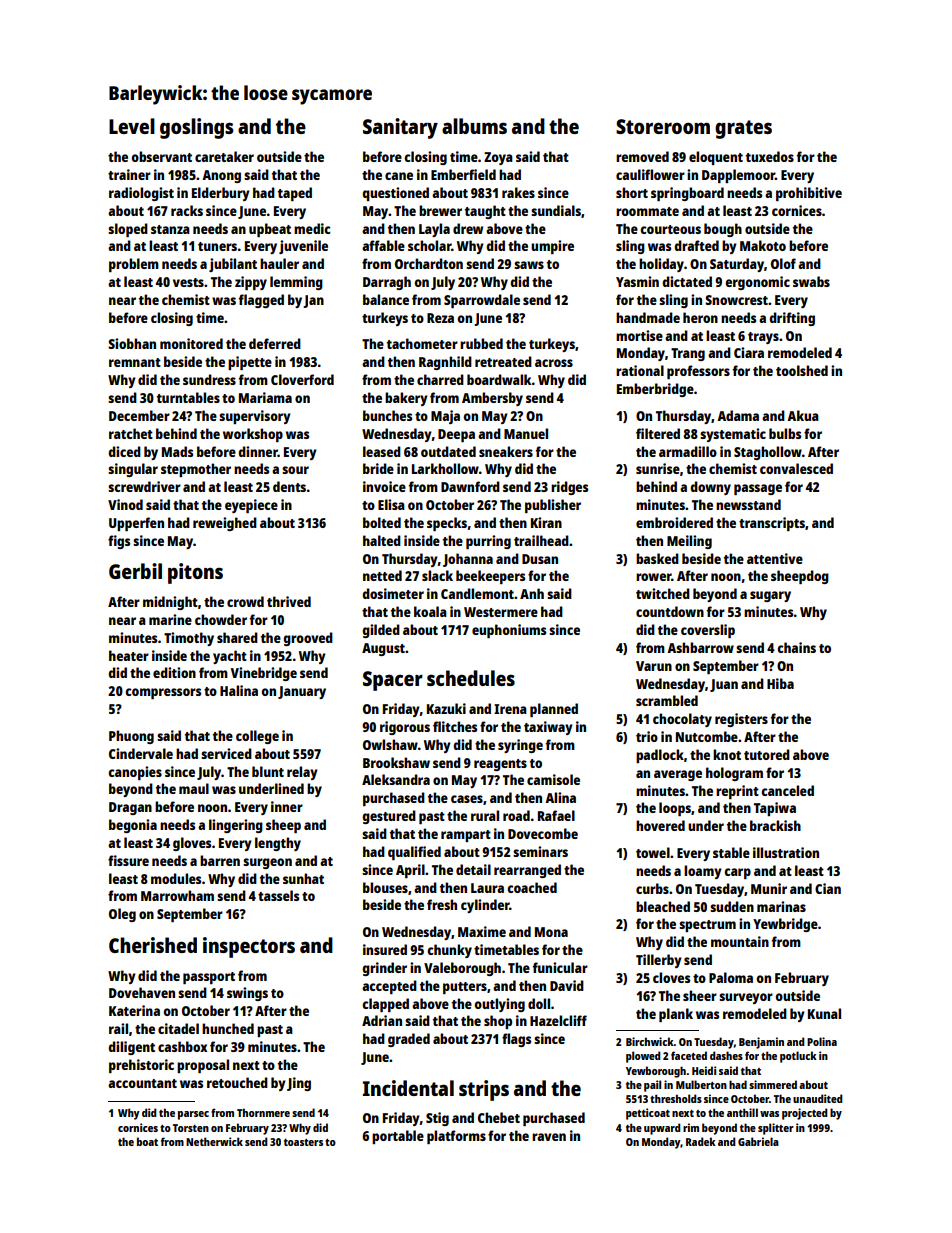  What do you see at coordinates (385, 949) in the screenshot?
I see `insured` at bounding box center [385, 949].
